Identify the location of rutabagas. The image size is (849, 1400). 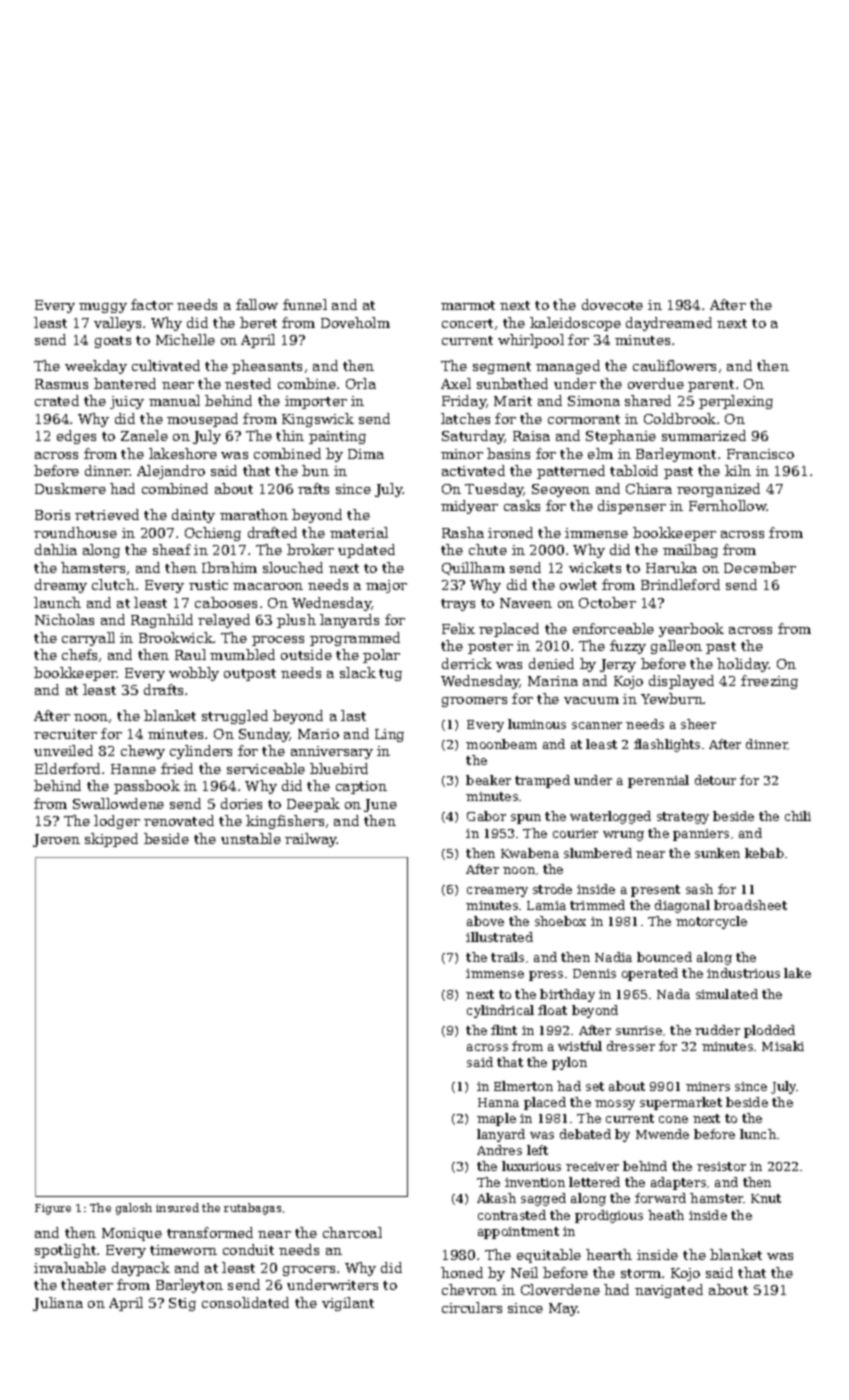
(252, 1209).
